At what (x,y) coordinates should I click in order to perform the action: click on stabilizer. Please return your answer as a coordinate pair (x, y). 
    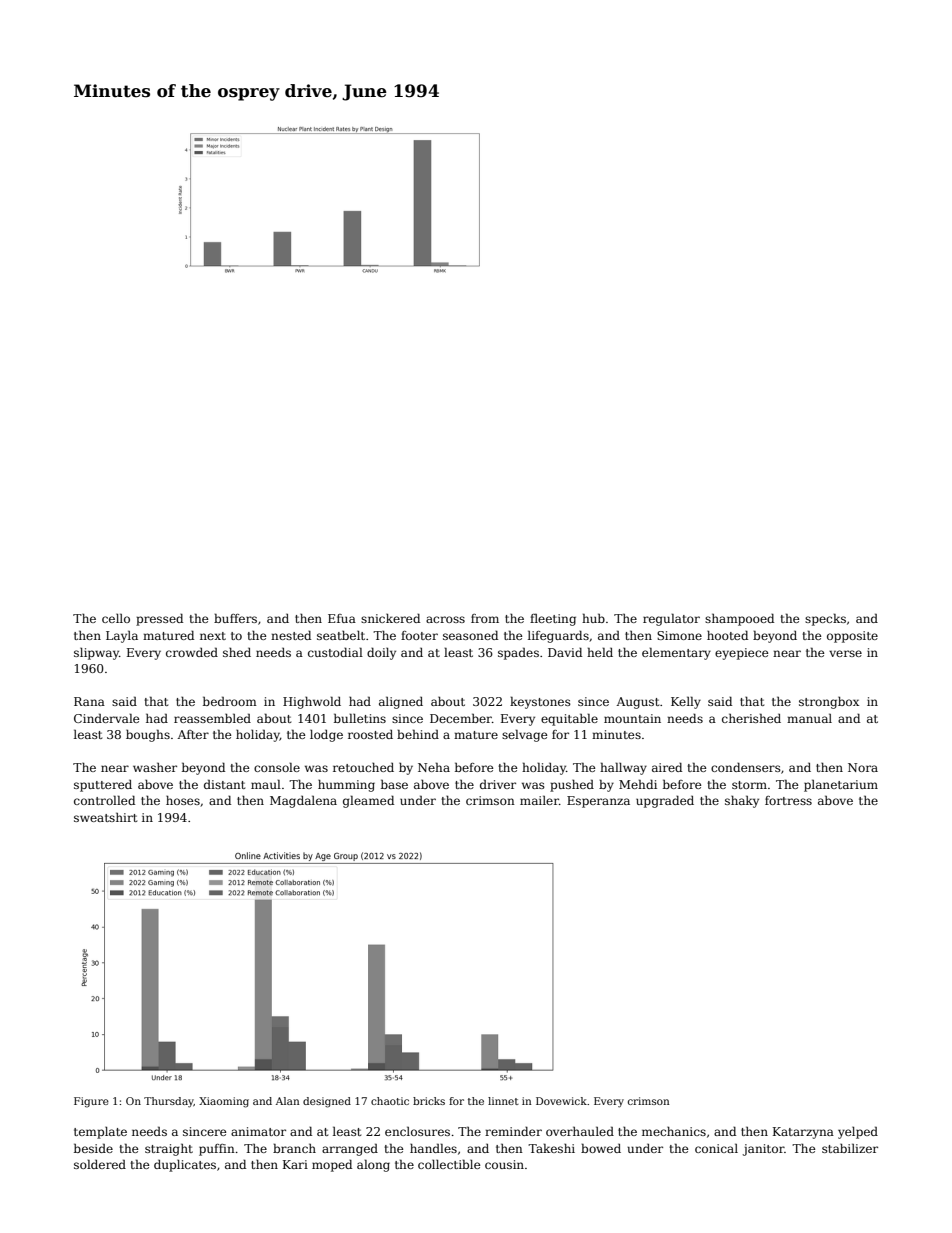
    Looking at the image, I should click on (850, 1148).
